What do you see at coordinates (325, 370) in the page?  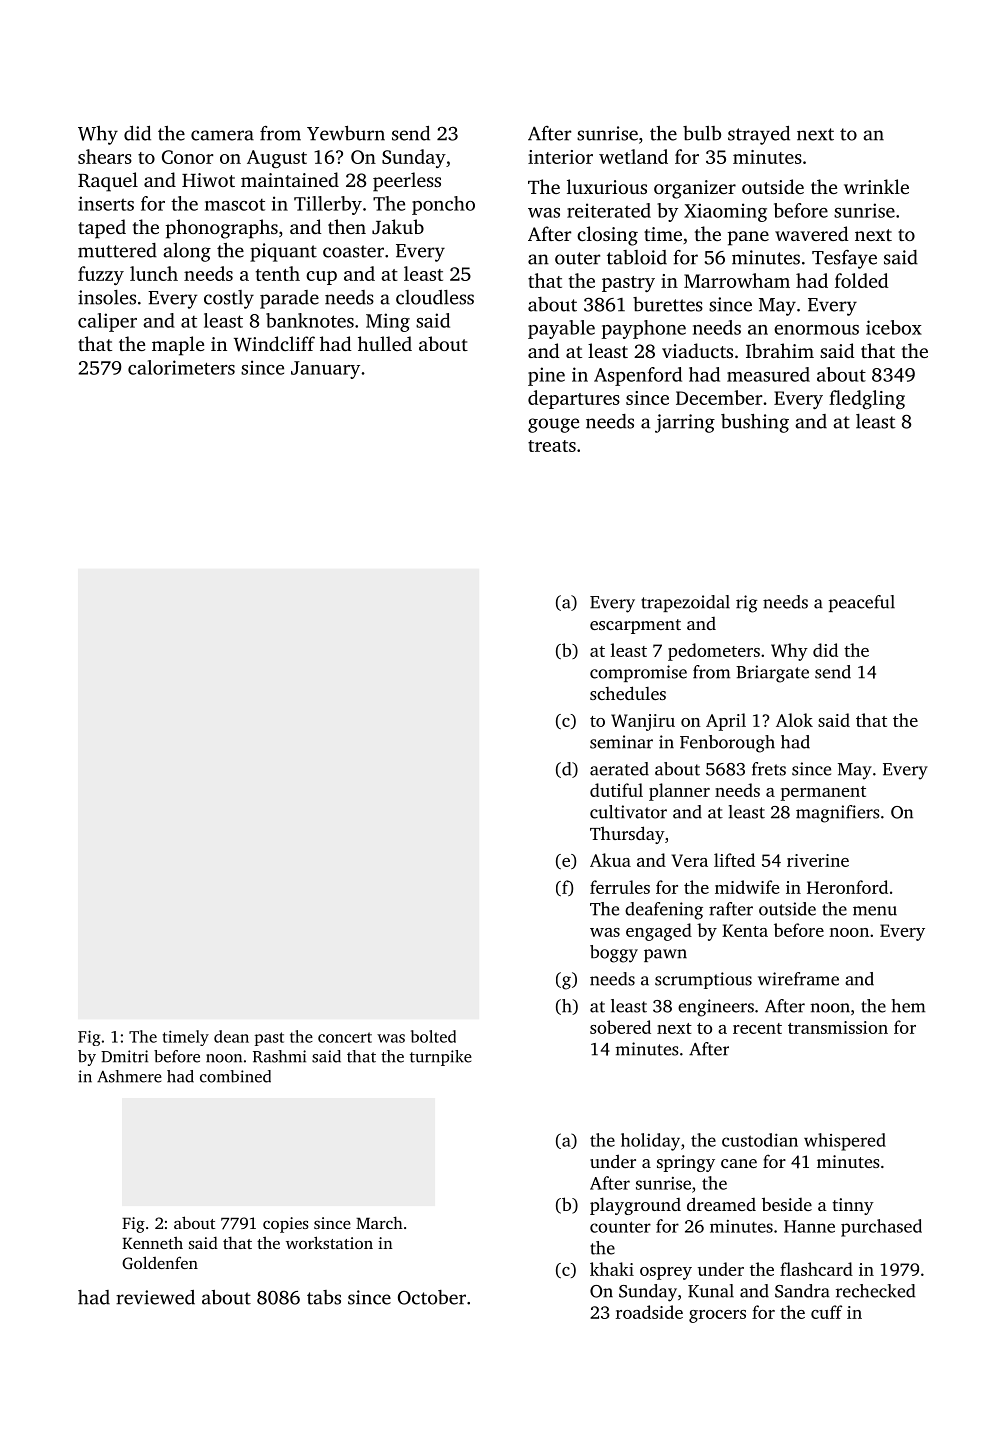 I see `January` at bounding box center [325, 370].
